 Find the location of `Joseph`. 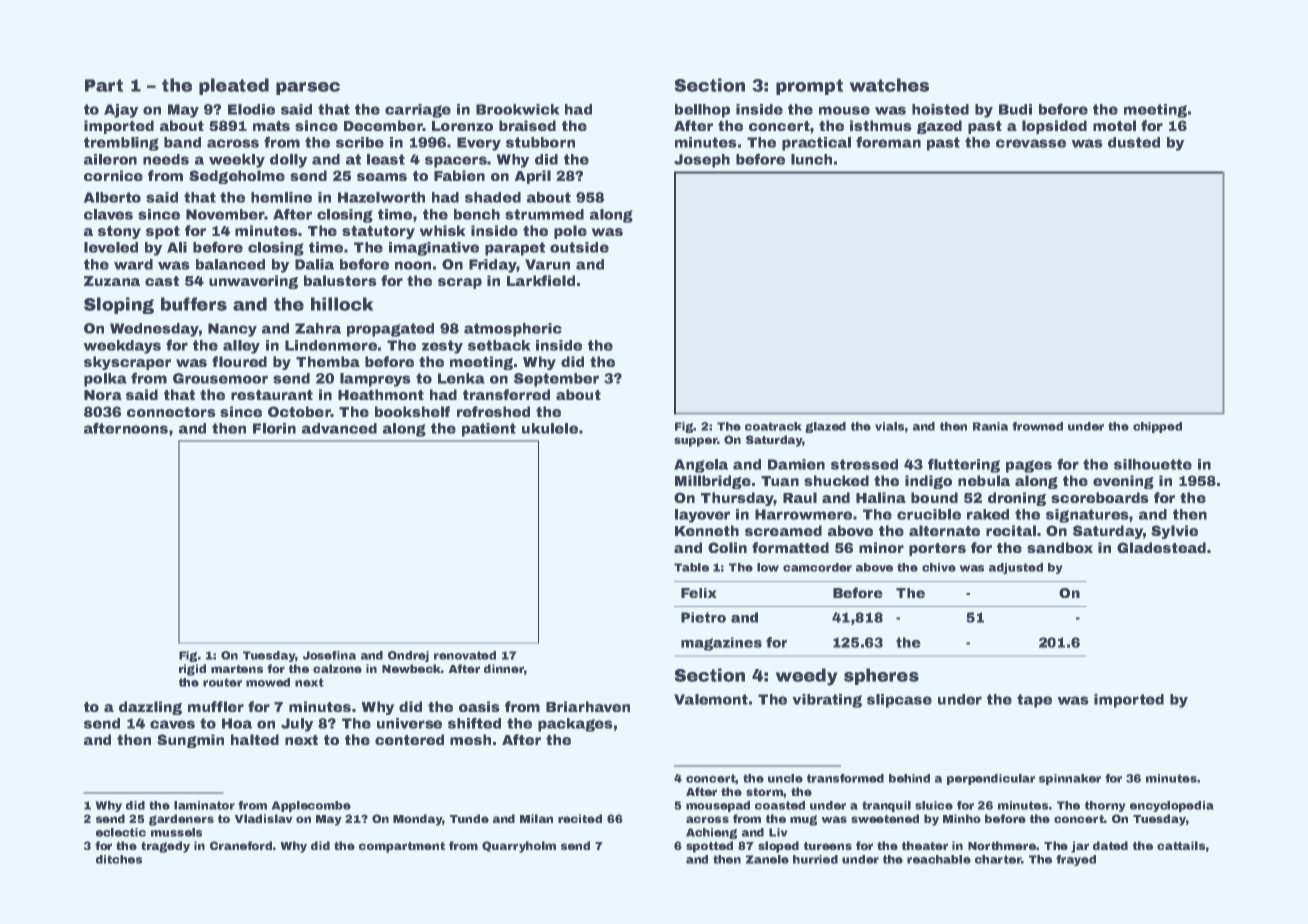

Joseph is located at coordinates (702, 161).
